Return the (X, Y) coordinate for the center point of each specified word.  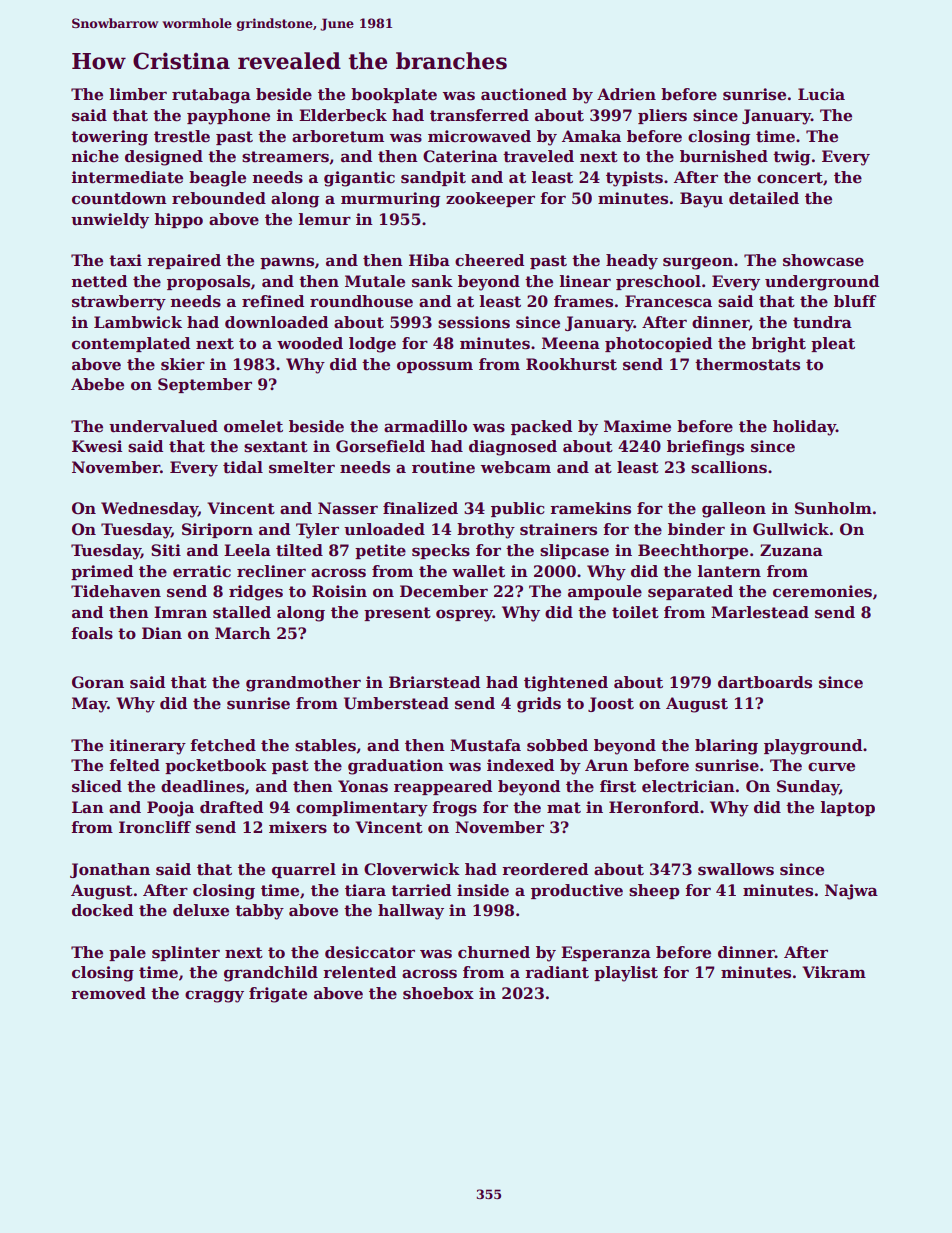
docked (102, 910)
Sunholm (833, 508)
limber (138, 94)
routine (443, 467)
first (618, 786)
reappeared (443, 787)
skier (183, 364)
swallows (736, 869)
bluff (855, 301)
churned (494, 952)
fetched (223, 745)
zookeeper (490, 199)
